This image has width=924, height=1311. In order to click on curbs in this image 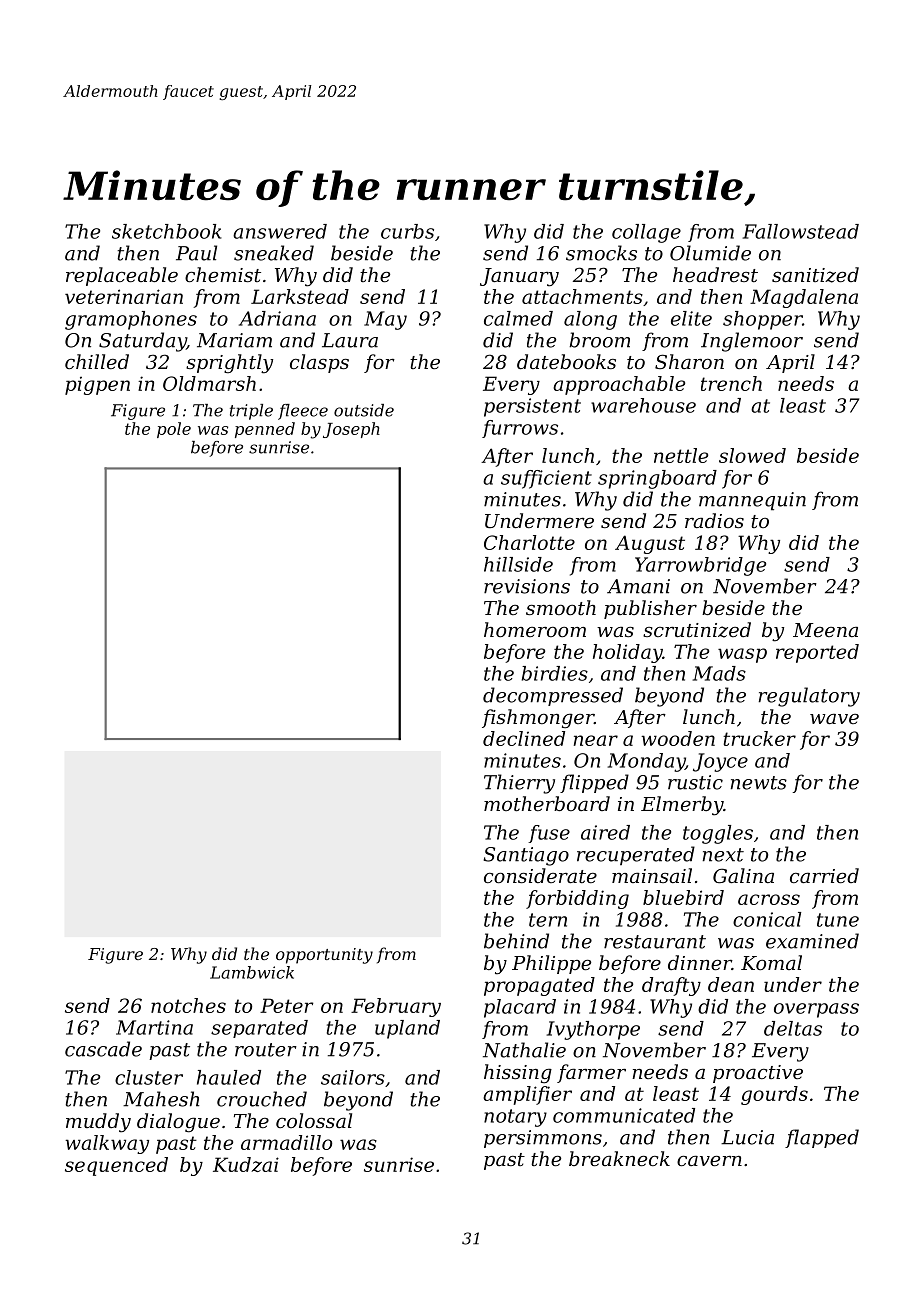, I will do `click(407, 231)`.
